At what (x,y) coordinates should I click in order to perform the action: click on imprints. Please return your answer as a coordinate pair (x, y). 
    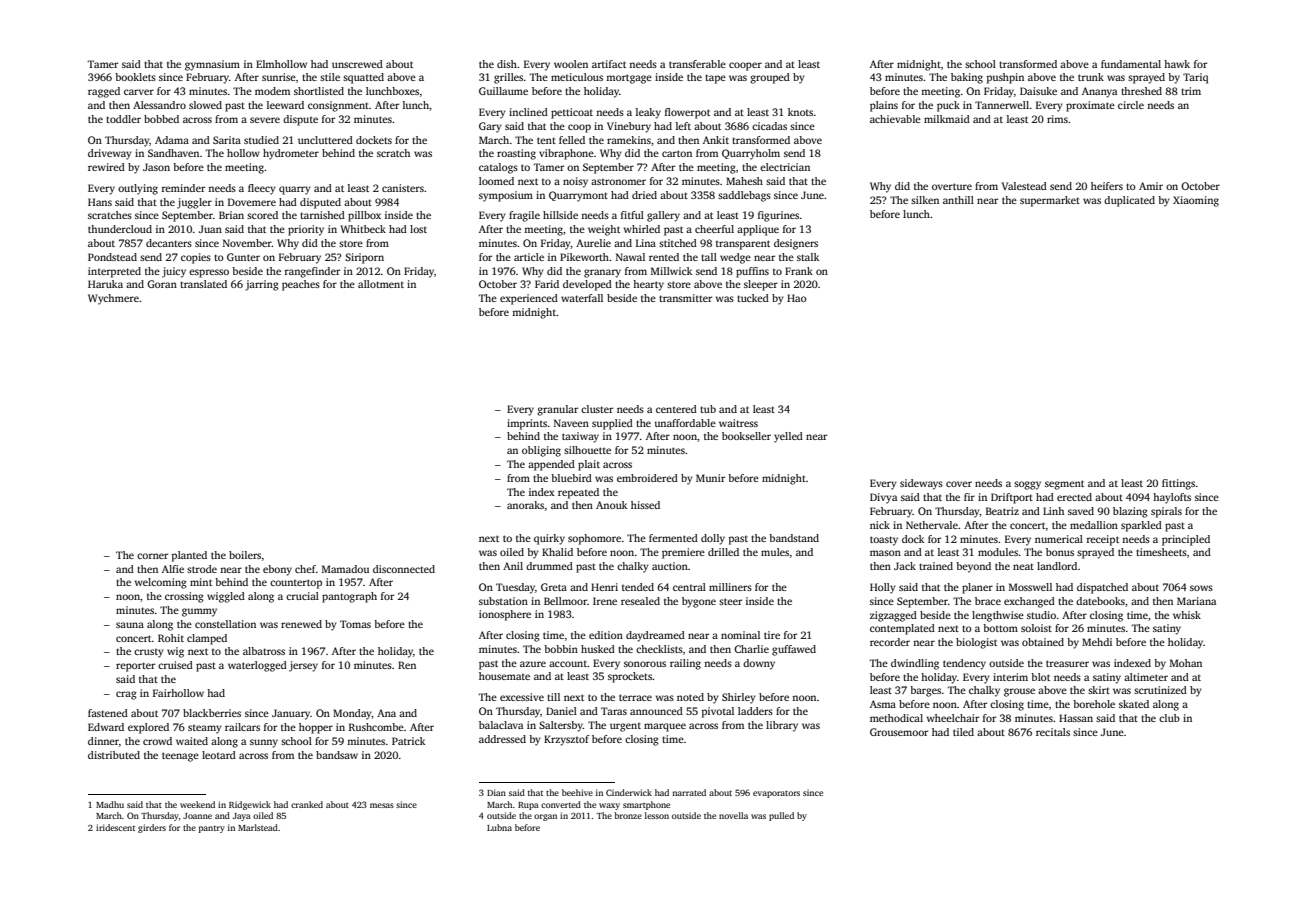
    Looking at the image, I should click on (527, 424).
